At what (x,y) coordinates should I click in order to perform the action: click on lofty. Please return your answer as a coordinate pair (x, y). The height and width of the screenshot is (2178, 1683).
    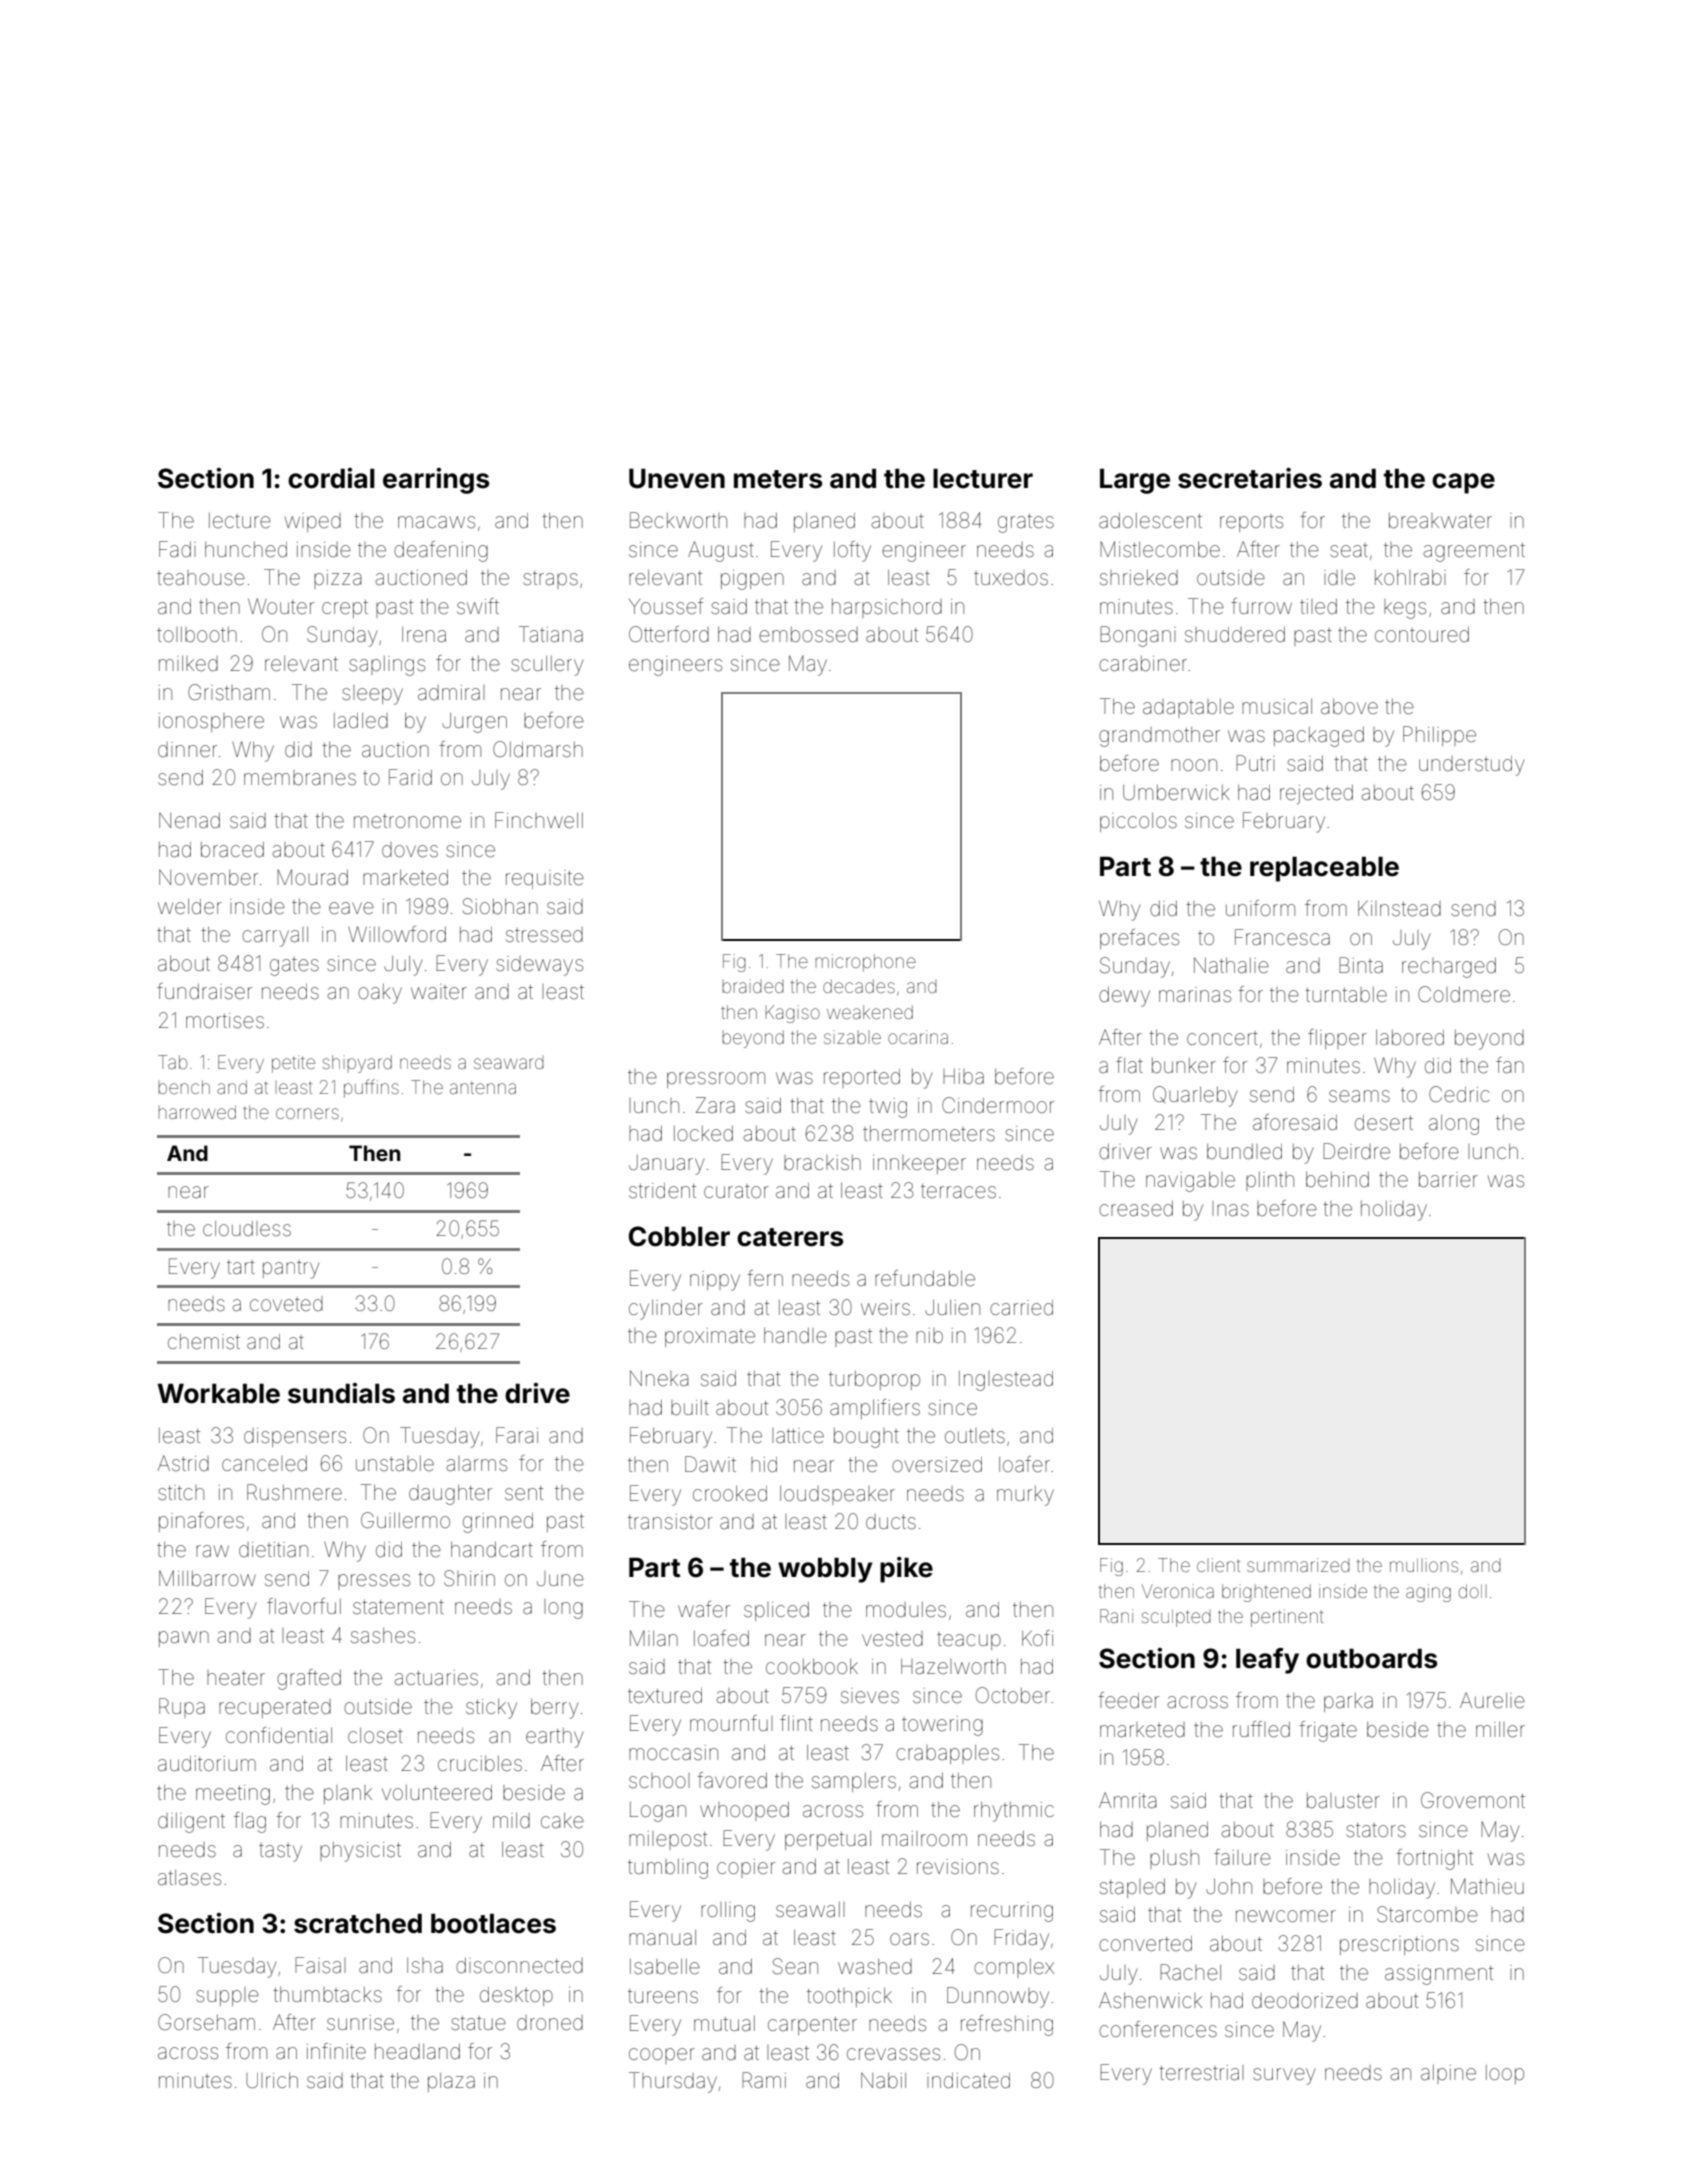
    Looking at the image, I should click on (852, 551).
